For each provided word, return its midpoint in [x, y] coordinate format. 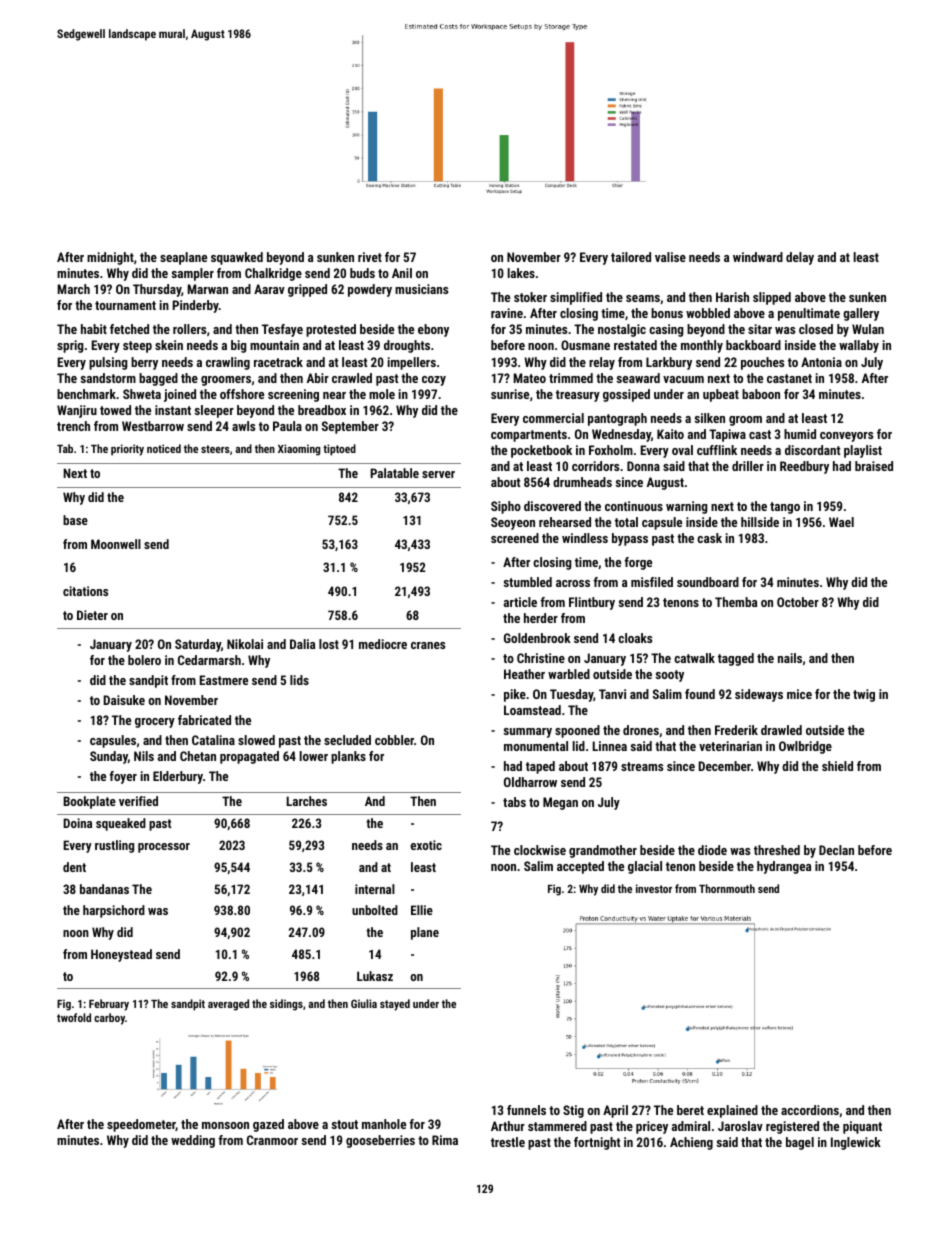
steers [215, 449]
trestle [508, 1142]
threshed [777, 850]
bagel [800, 1143]
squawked [237, 258]
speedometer [141, 1125]
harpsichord [114, 911]
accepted [580, 867]
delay [800, 258]
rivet [370, 257]
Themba [736, 602]
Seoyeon [513, 523]
